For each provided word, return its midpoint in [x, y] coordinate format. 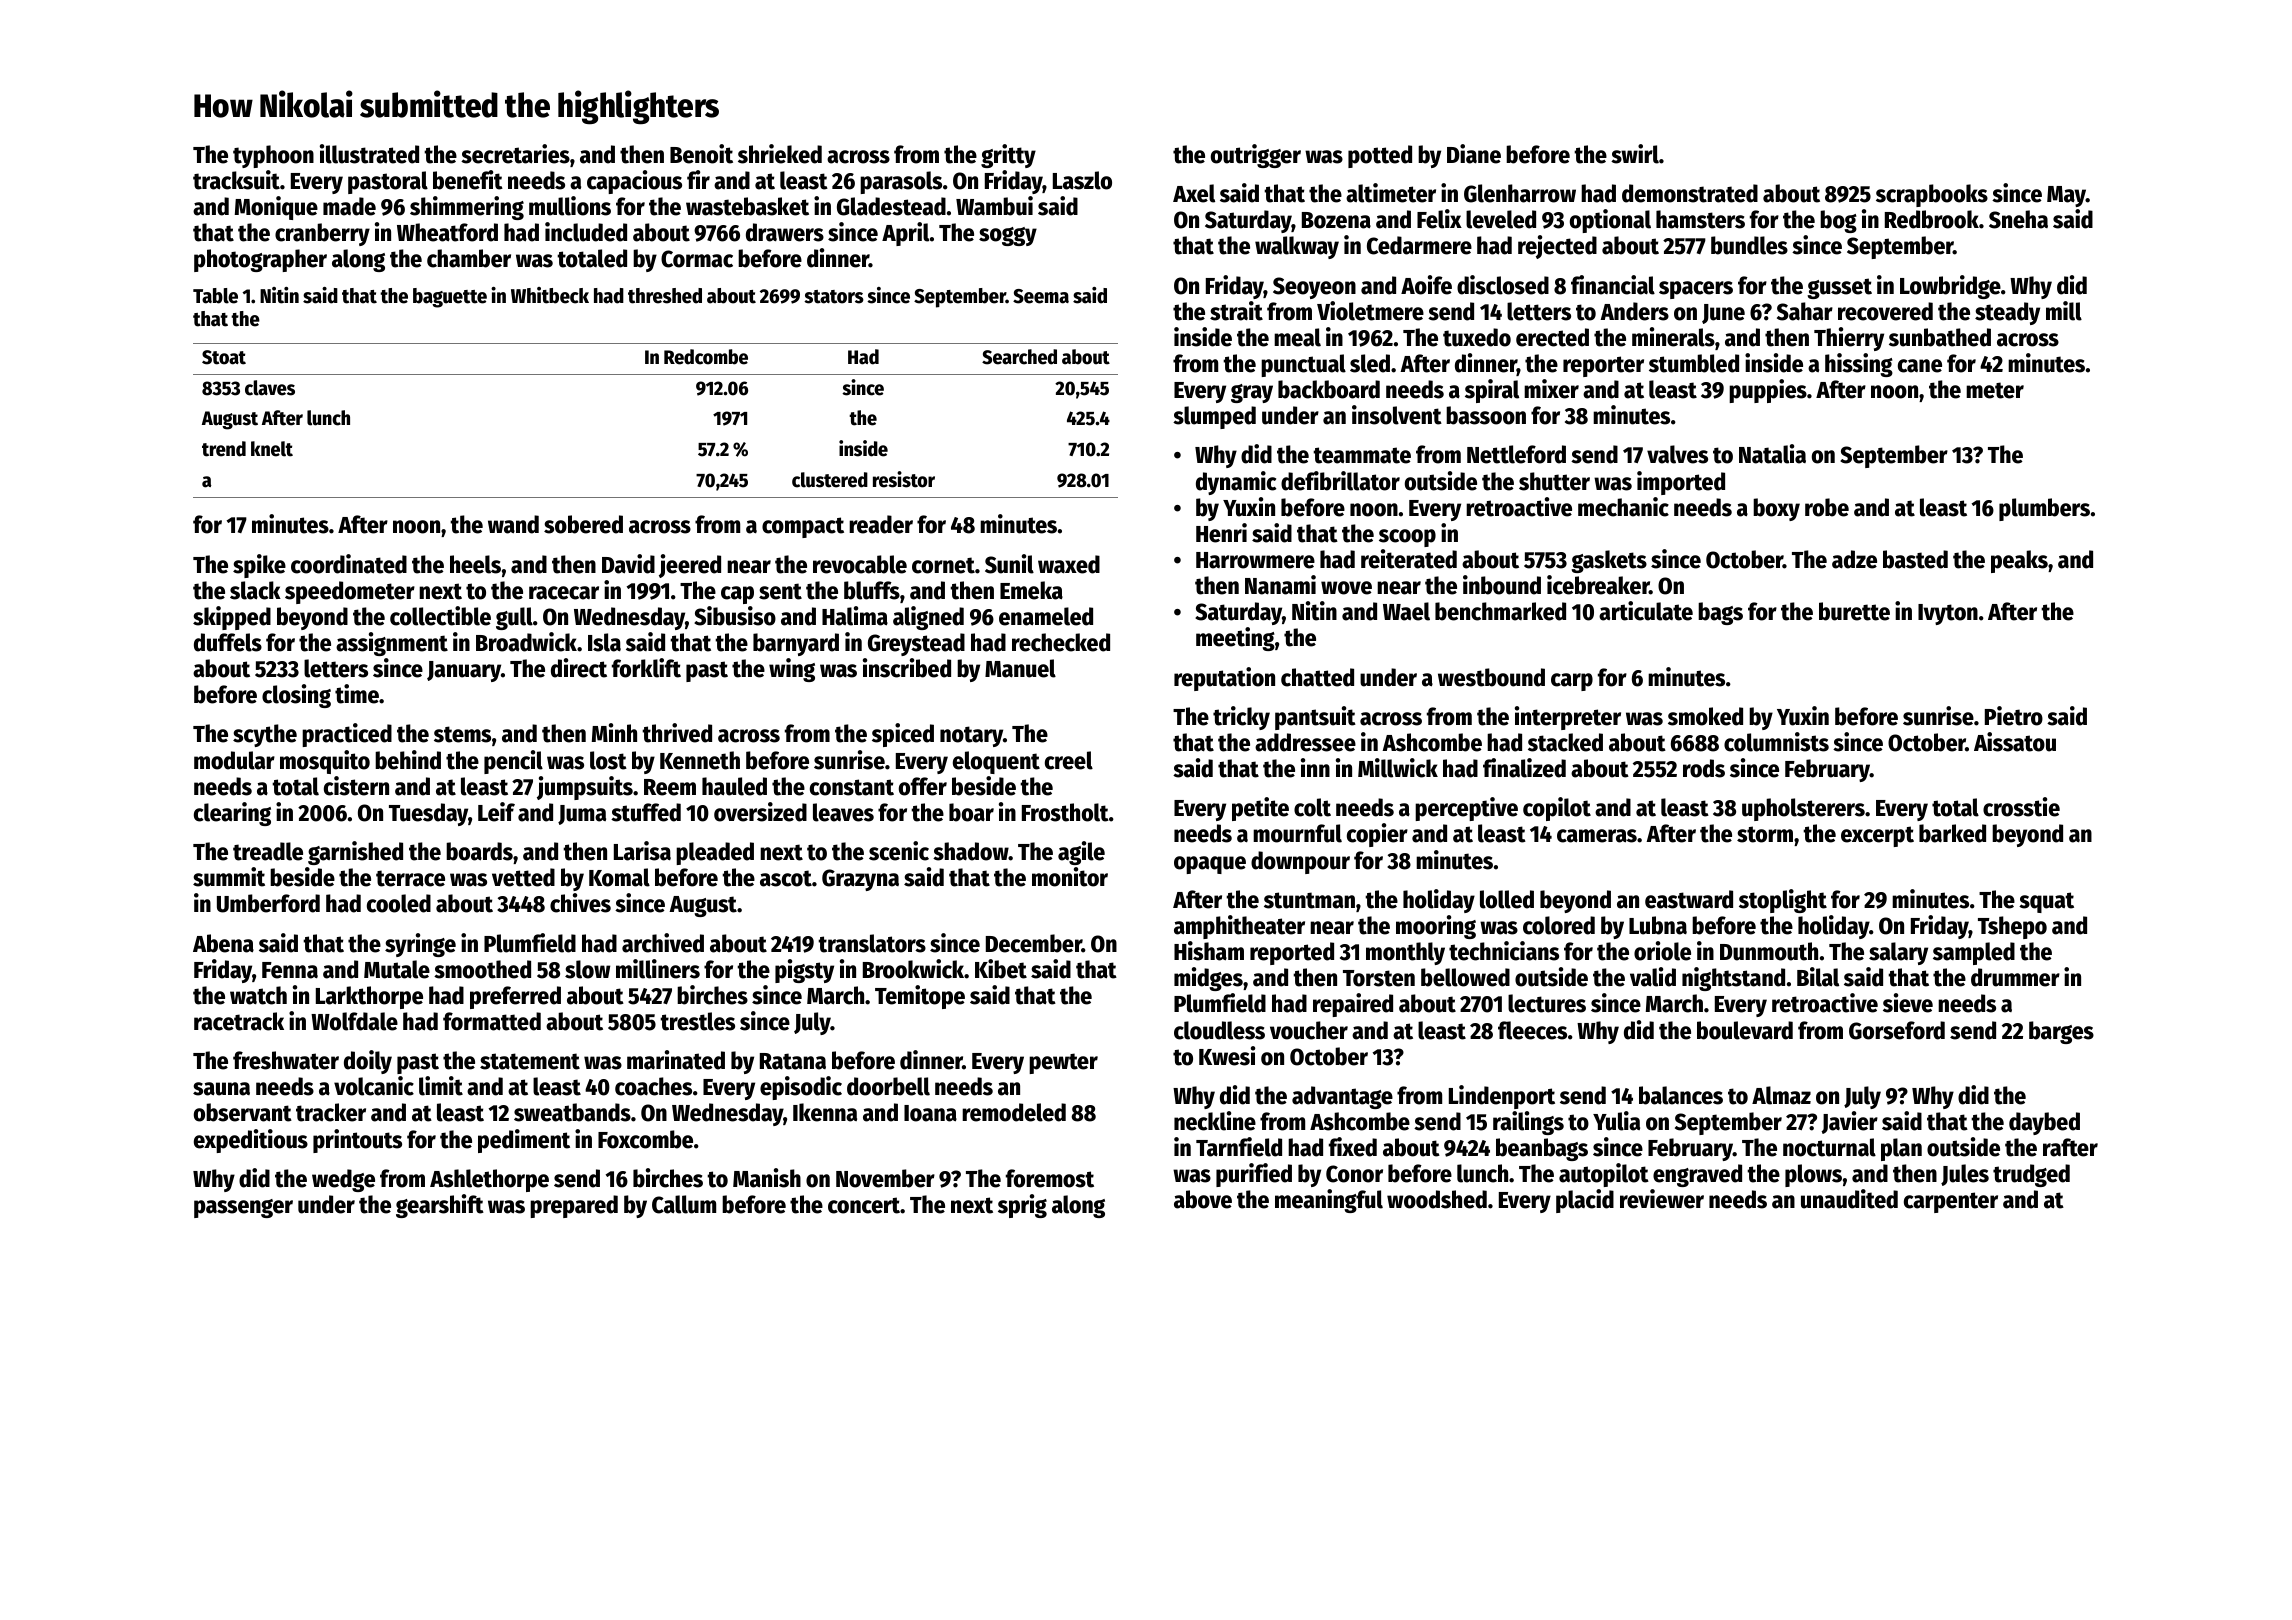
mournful [1297, 833]
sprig [1022, 1206]
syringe [420, 945]
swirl [1635, 154]
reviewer [1662, 1199]
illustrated [369, 154]
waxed [1069, 564]
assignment [392, 644]
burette [1854, 611]
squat [2046, 902]
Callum [684, 1204]
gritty [1008, 156]
